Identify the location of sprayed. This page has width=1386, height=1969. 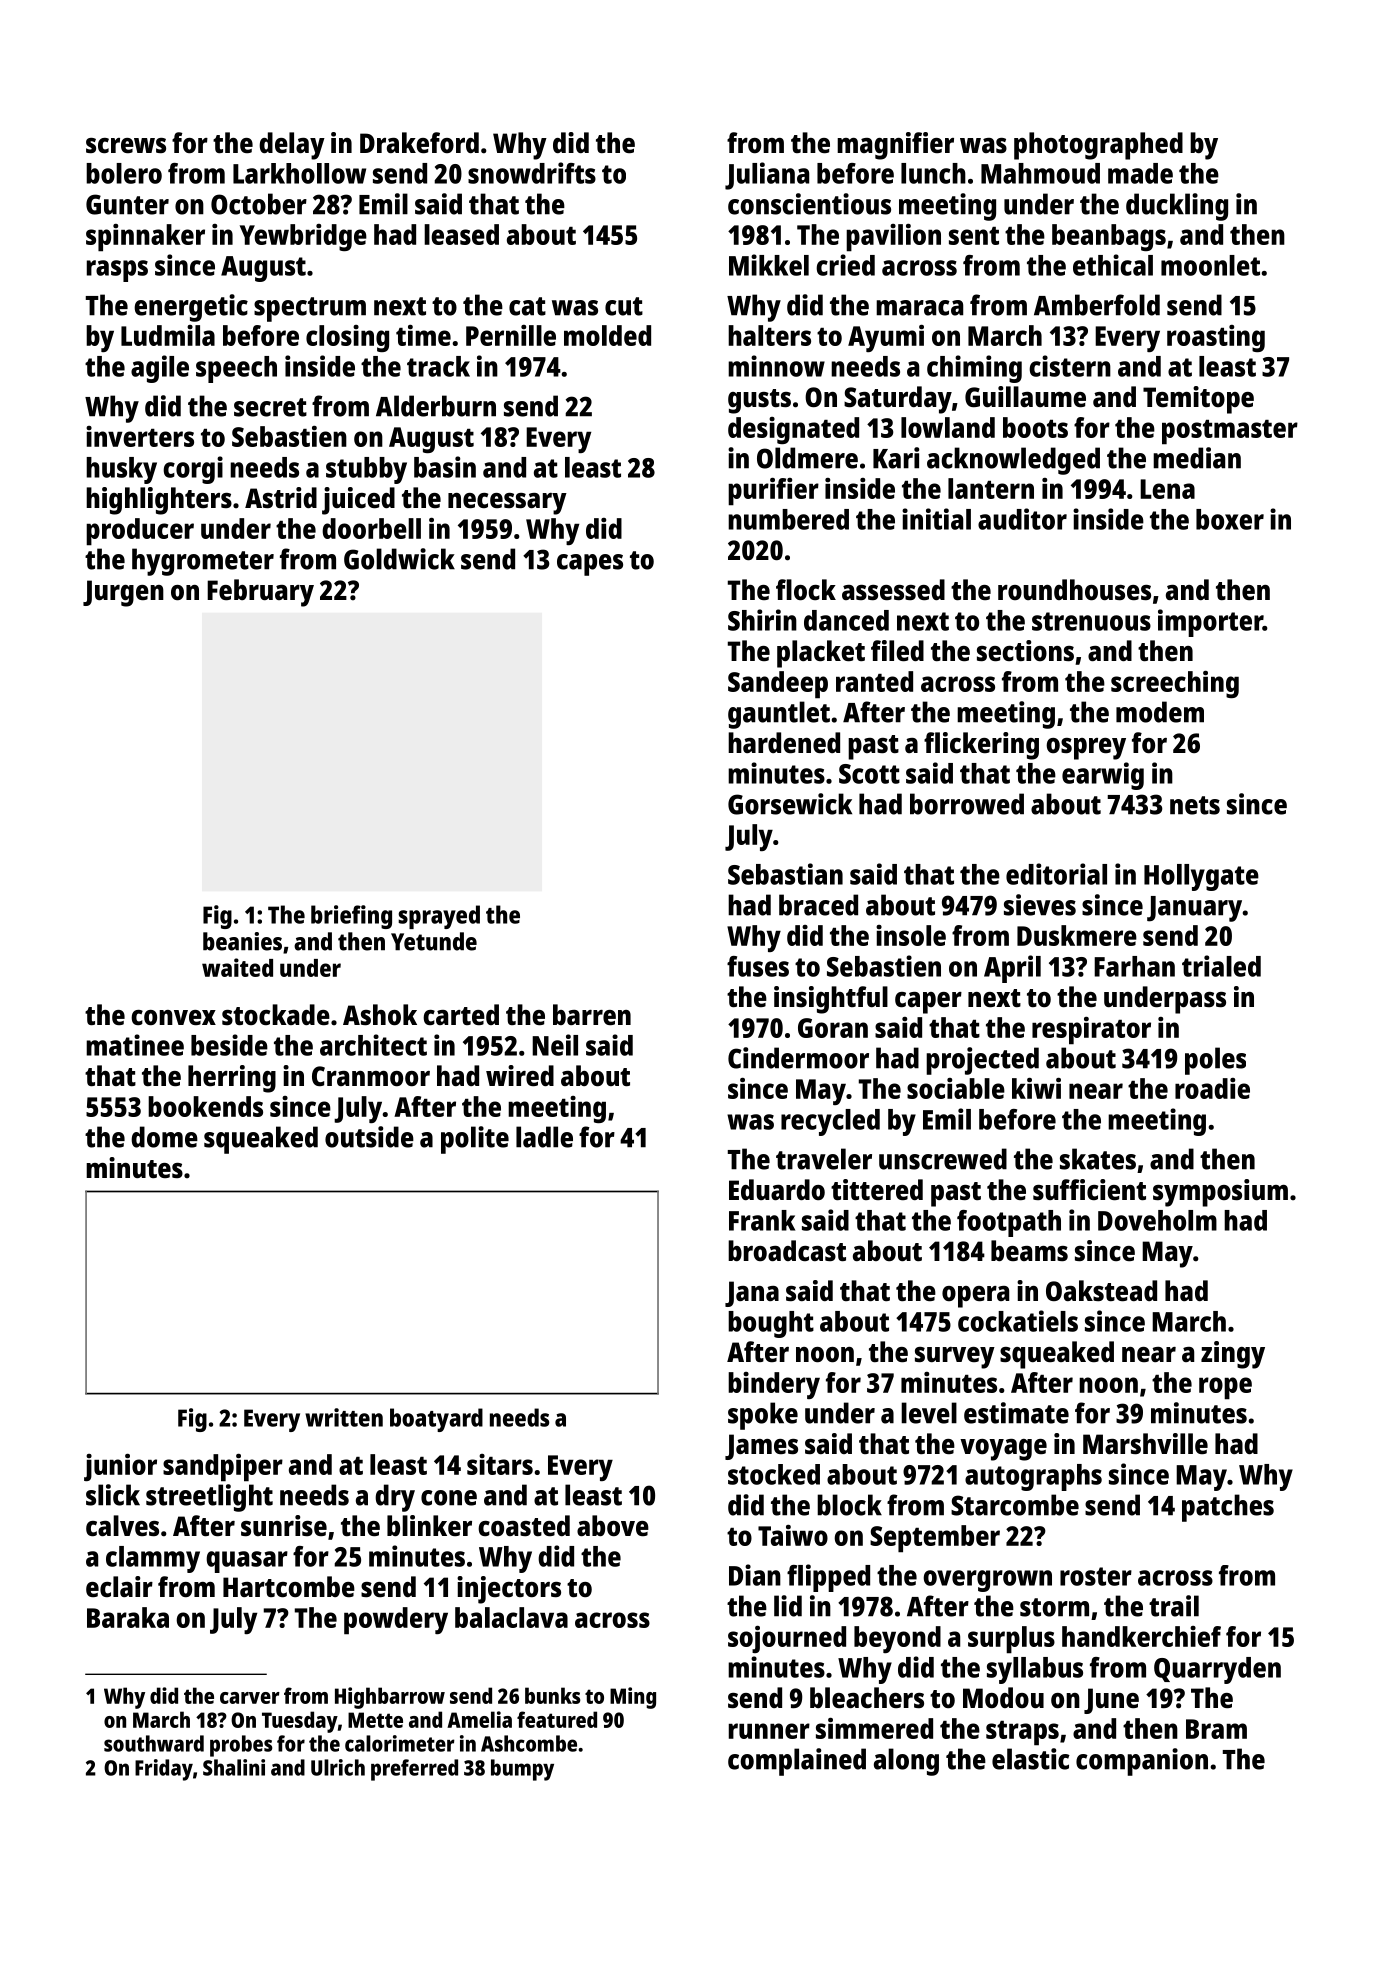
(439, 917).
